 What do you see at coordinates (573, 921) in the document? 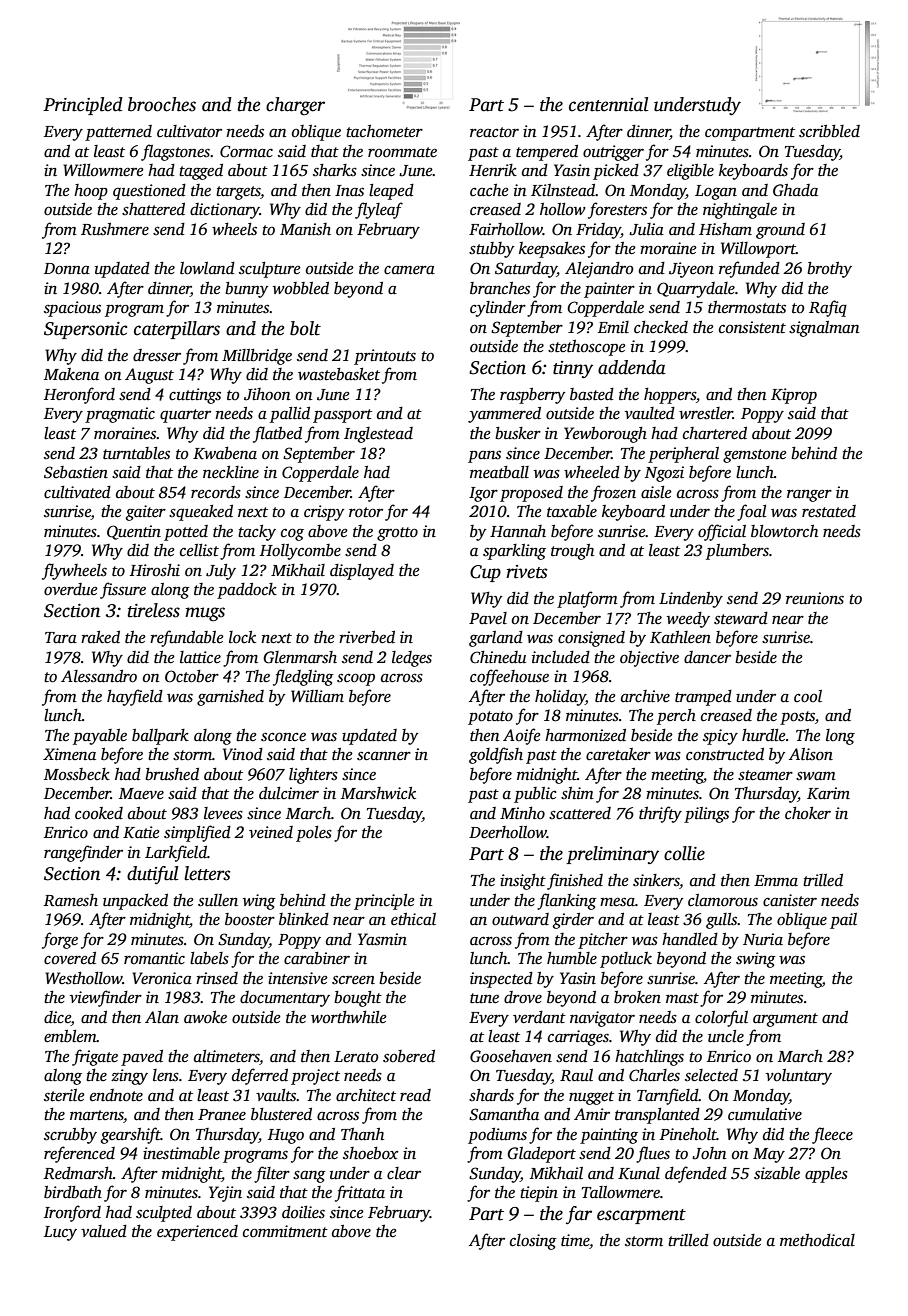
I see `girder` at bounding box center [573, 921].
